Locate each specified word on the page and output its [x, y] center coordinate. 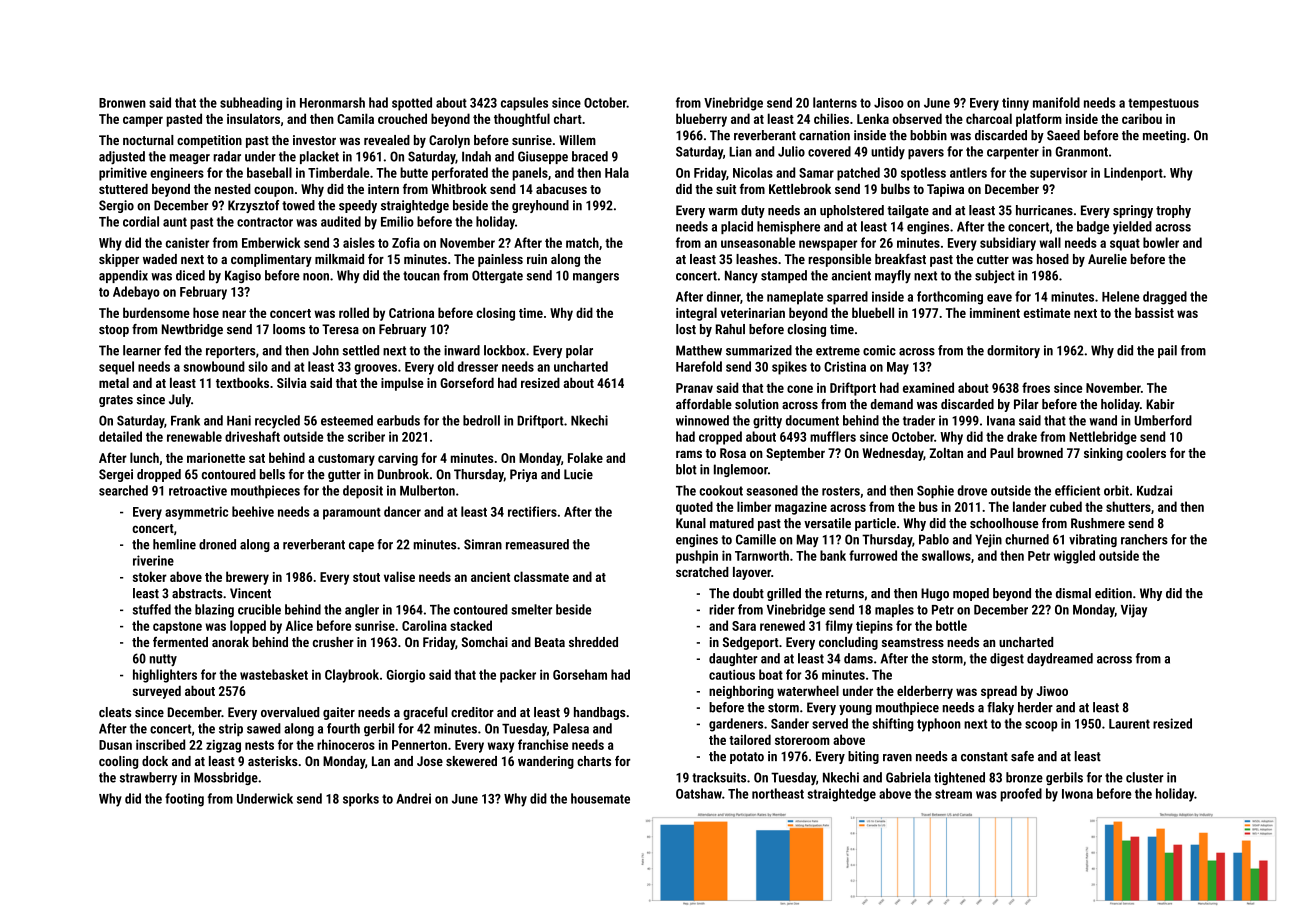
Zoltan [946, 453]
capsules [524, 104]
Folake [585, 457]
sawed [264, 728]
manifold [1056, 102]
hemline [174, 544]
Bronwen [122, 103]
